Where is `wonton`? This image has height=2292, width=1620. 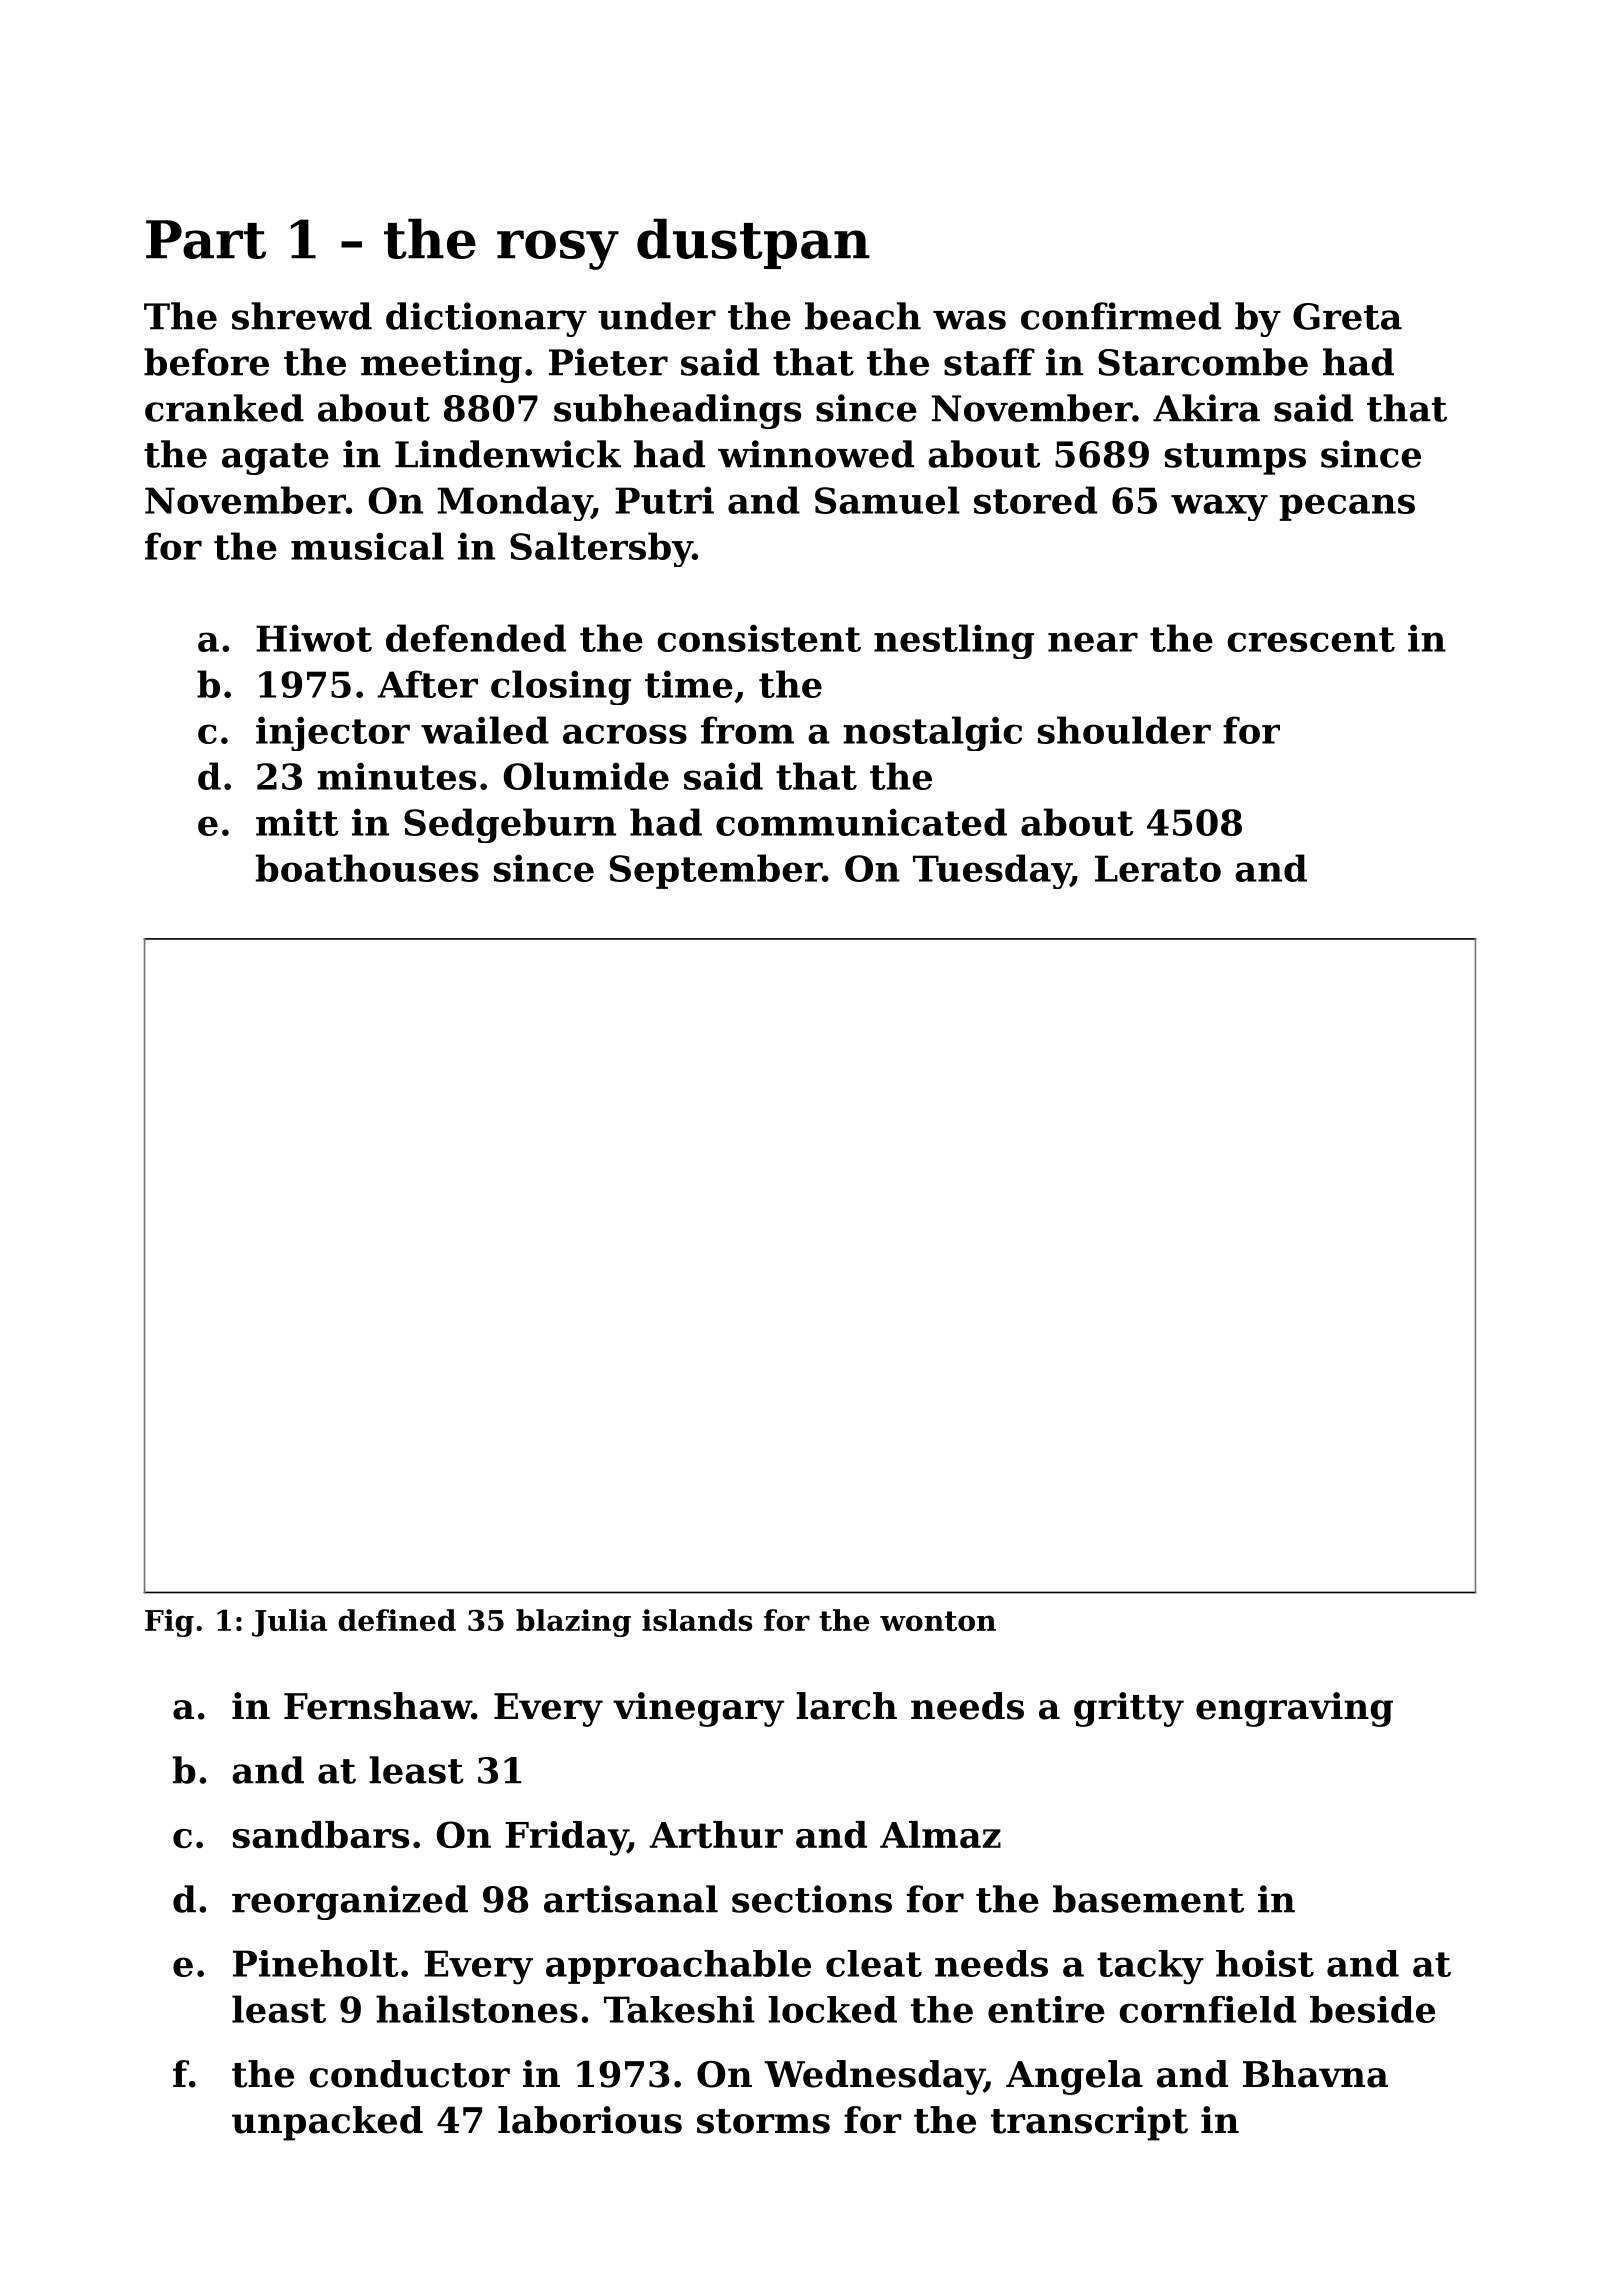
wonton is located at coordinates (938, 1621).
